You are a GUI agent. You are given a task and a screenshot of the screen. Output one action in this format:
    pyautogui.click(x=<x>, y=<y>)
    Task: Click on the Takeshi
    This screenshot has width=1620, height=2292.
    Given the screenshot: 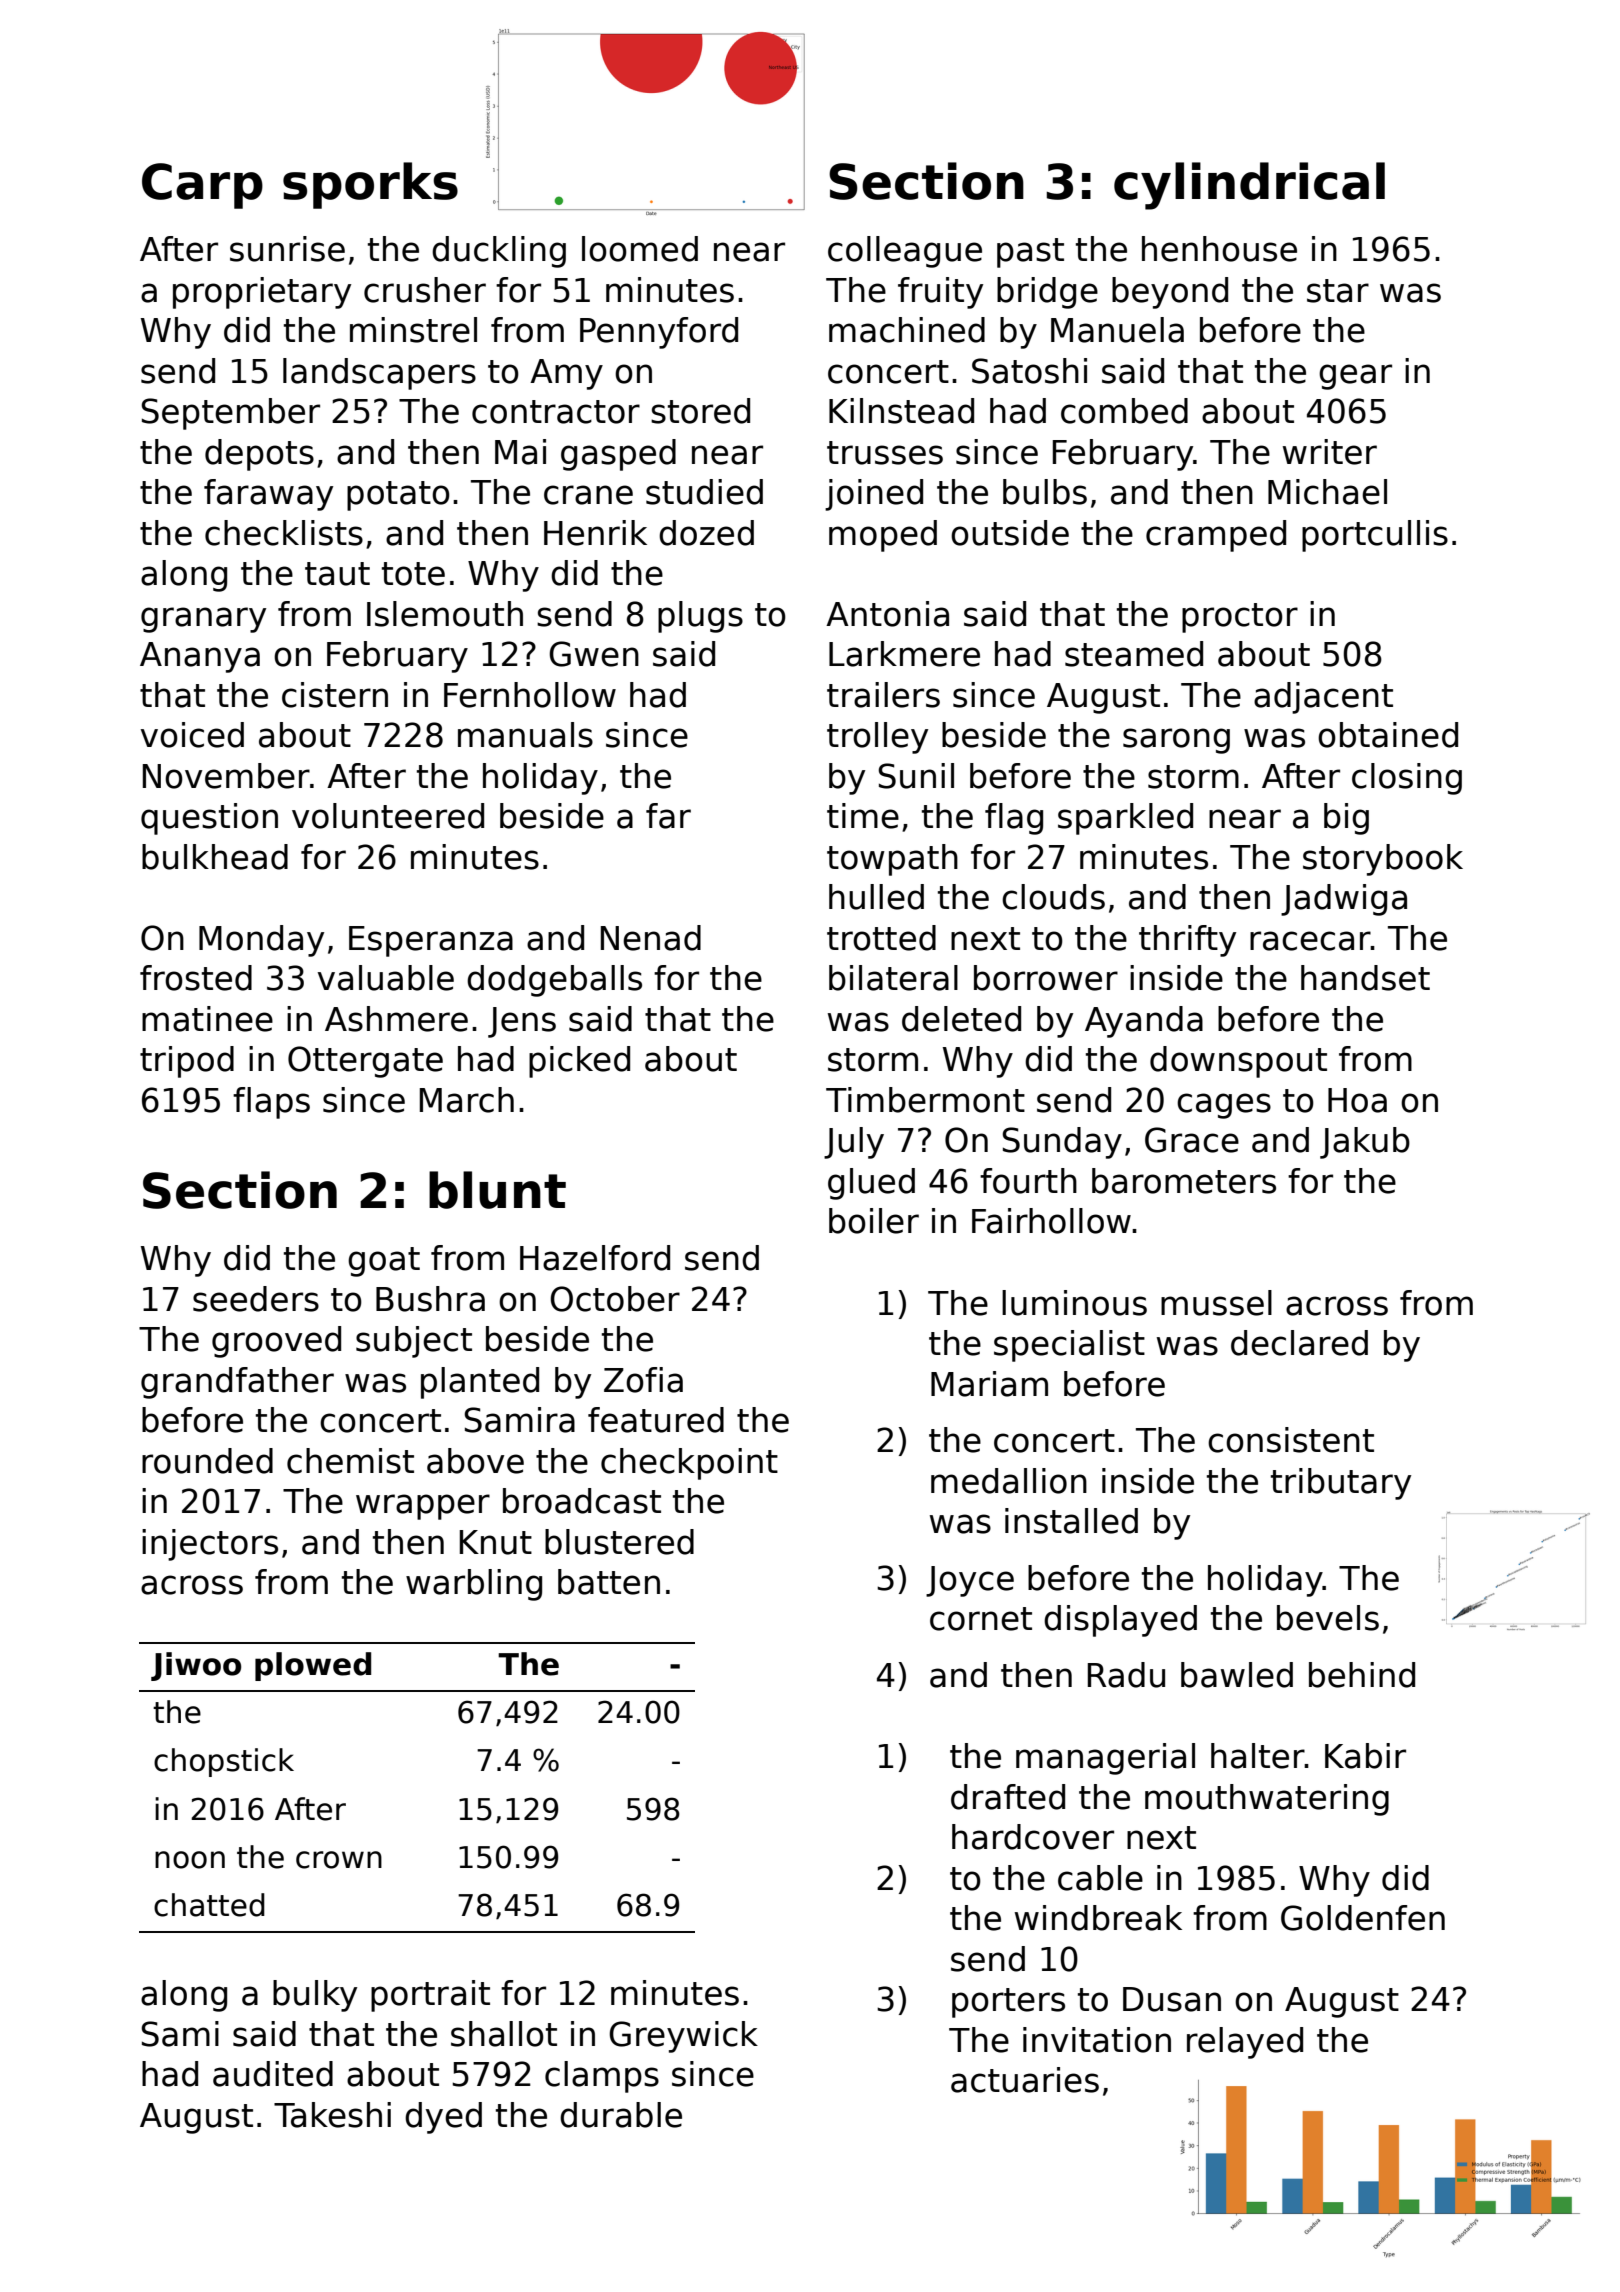 What is the action you would take?
    pyautogui.click(x=332, y=2115)
